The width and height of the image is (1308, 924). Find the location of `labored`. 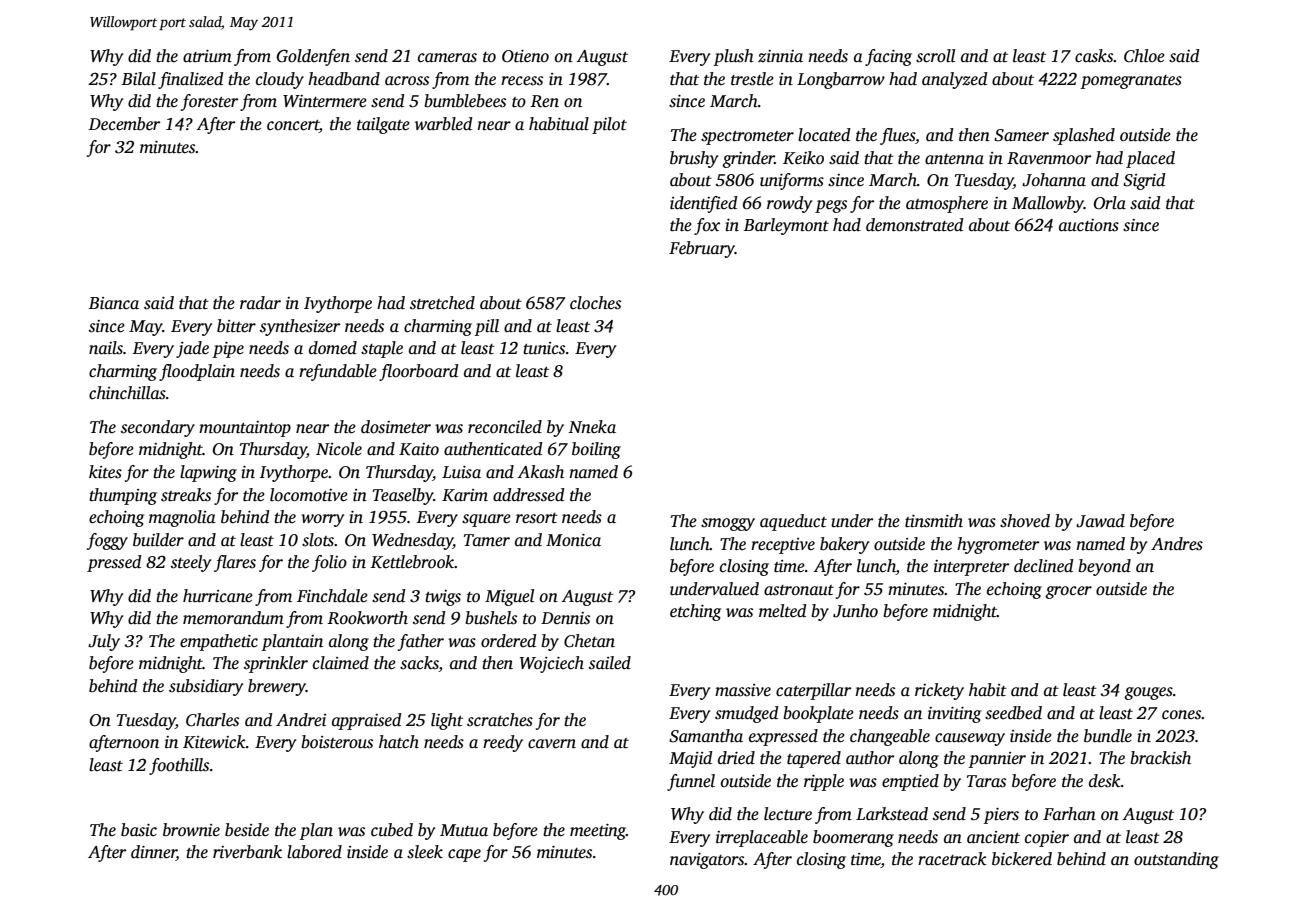

labored is located at coordinates (314, 852).
